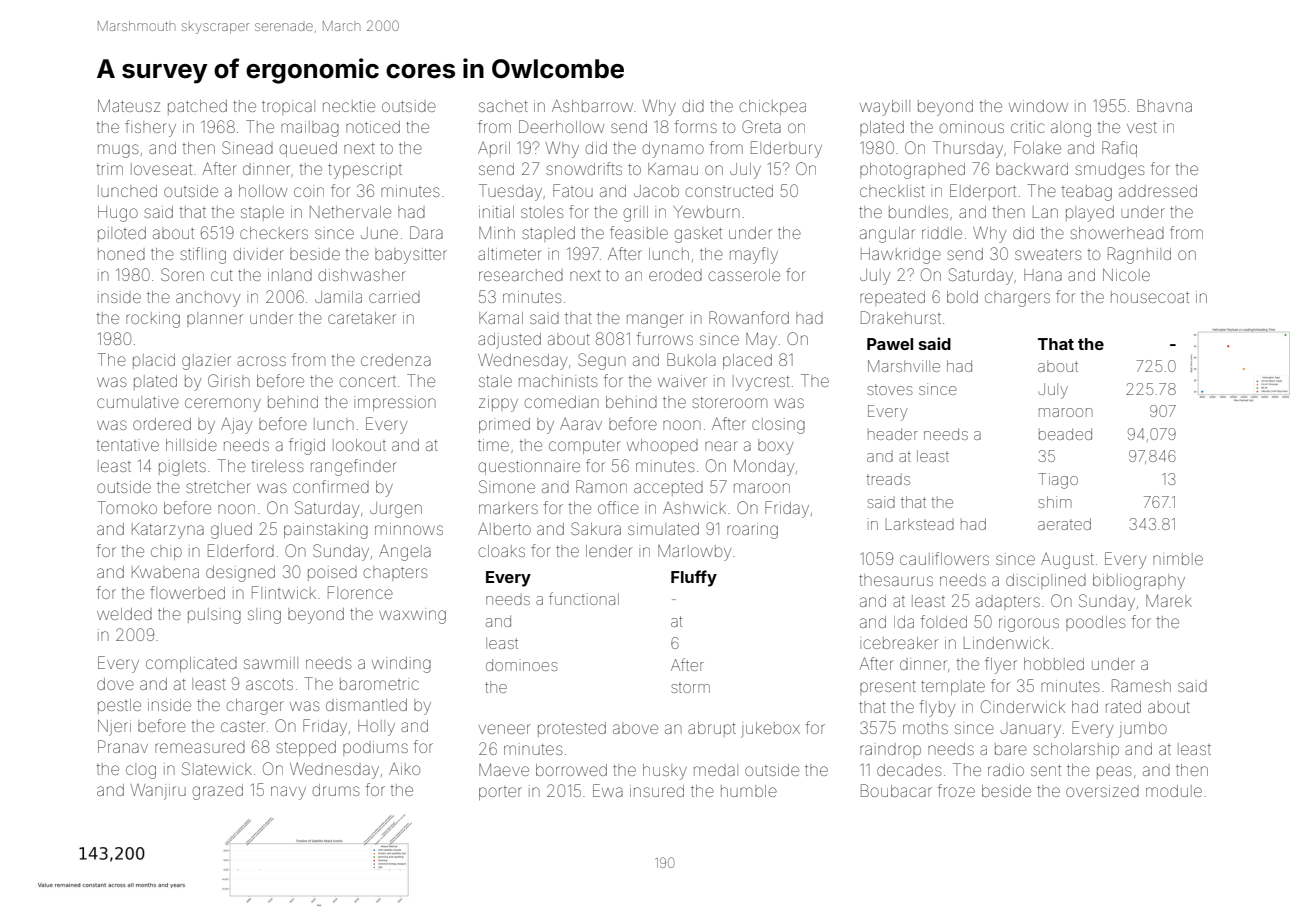 Image resolution: width=1308 pixels, height=924 pixels. Describe the element at coordinates (503, 106) in the image. I see `sachet` at that location.
